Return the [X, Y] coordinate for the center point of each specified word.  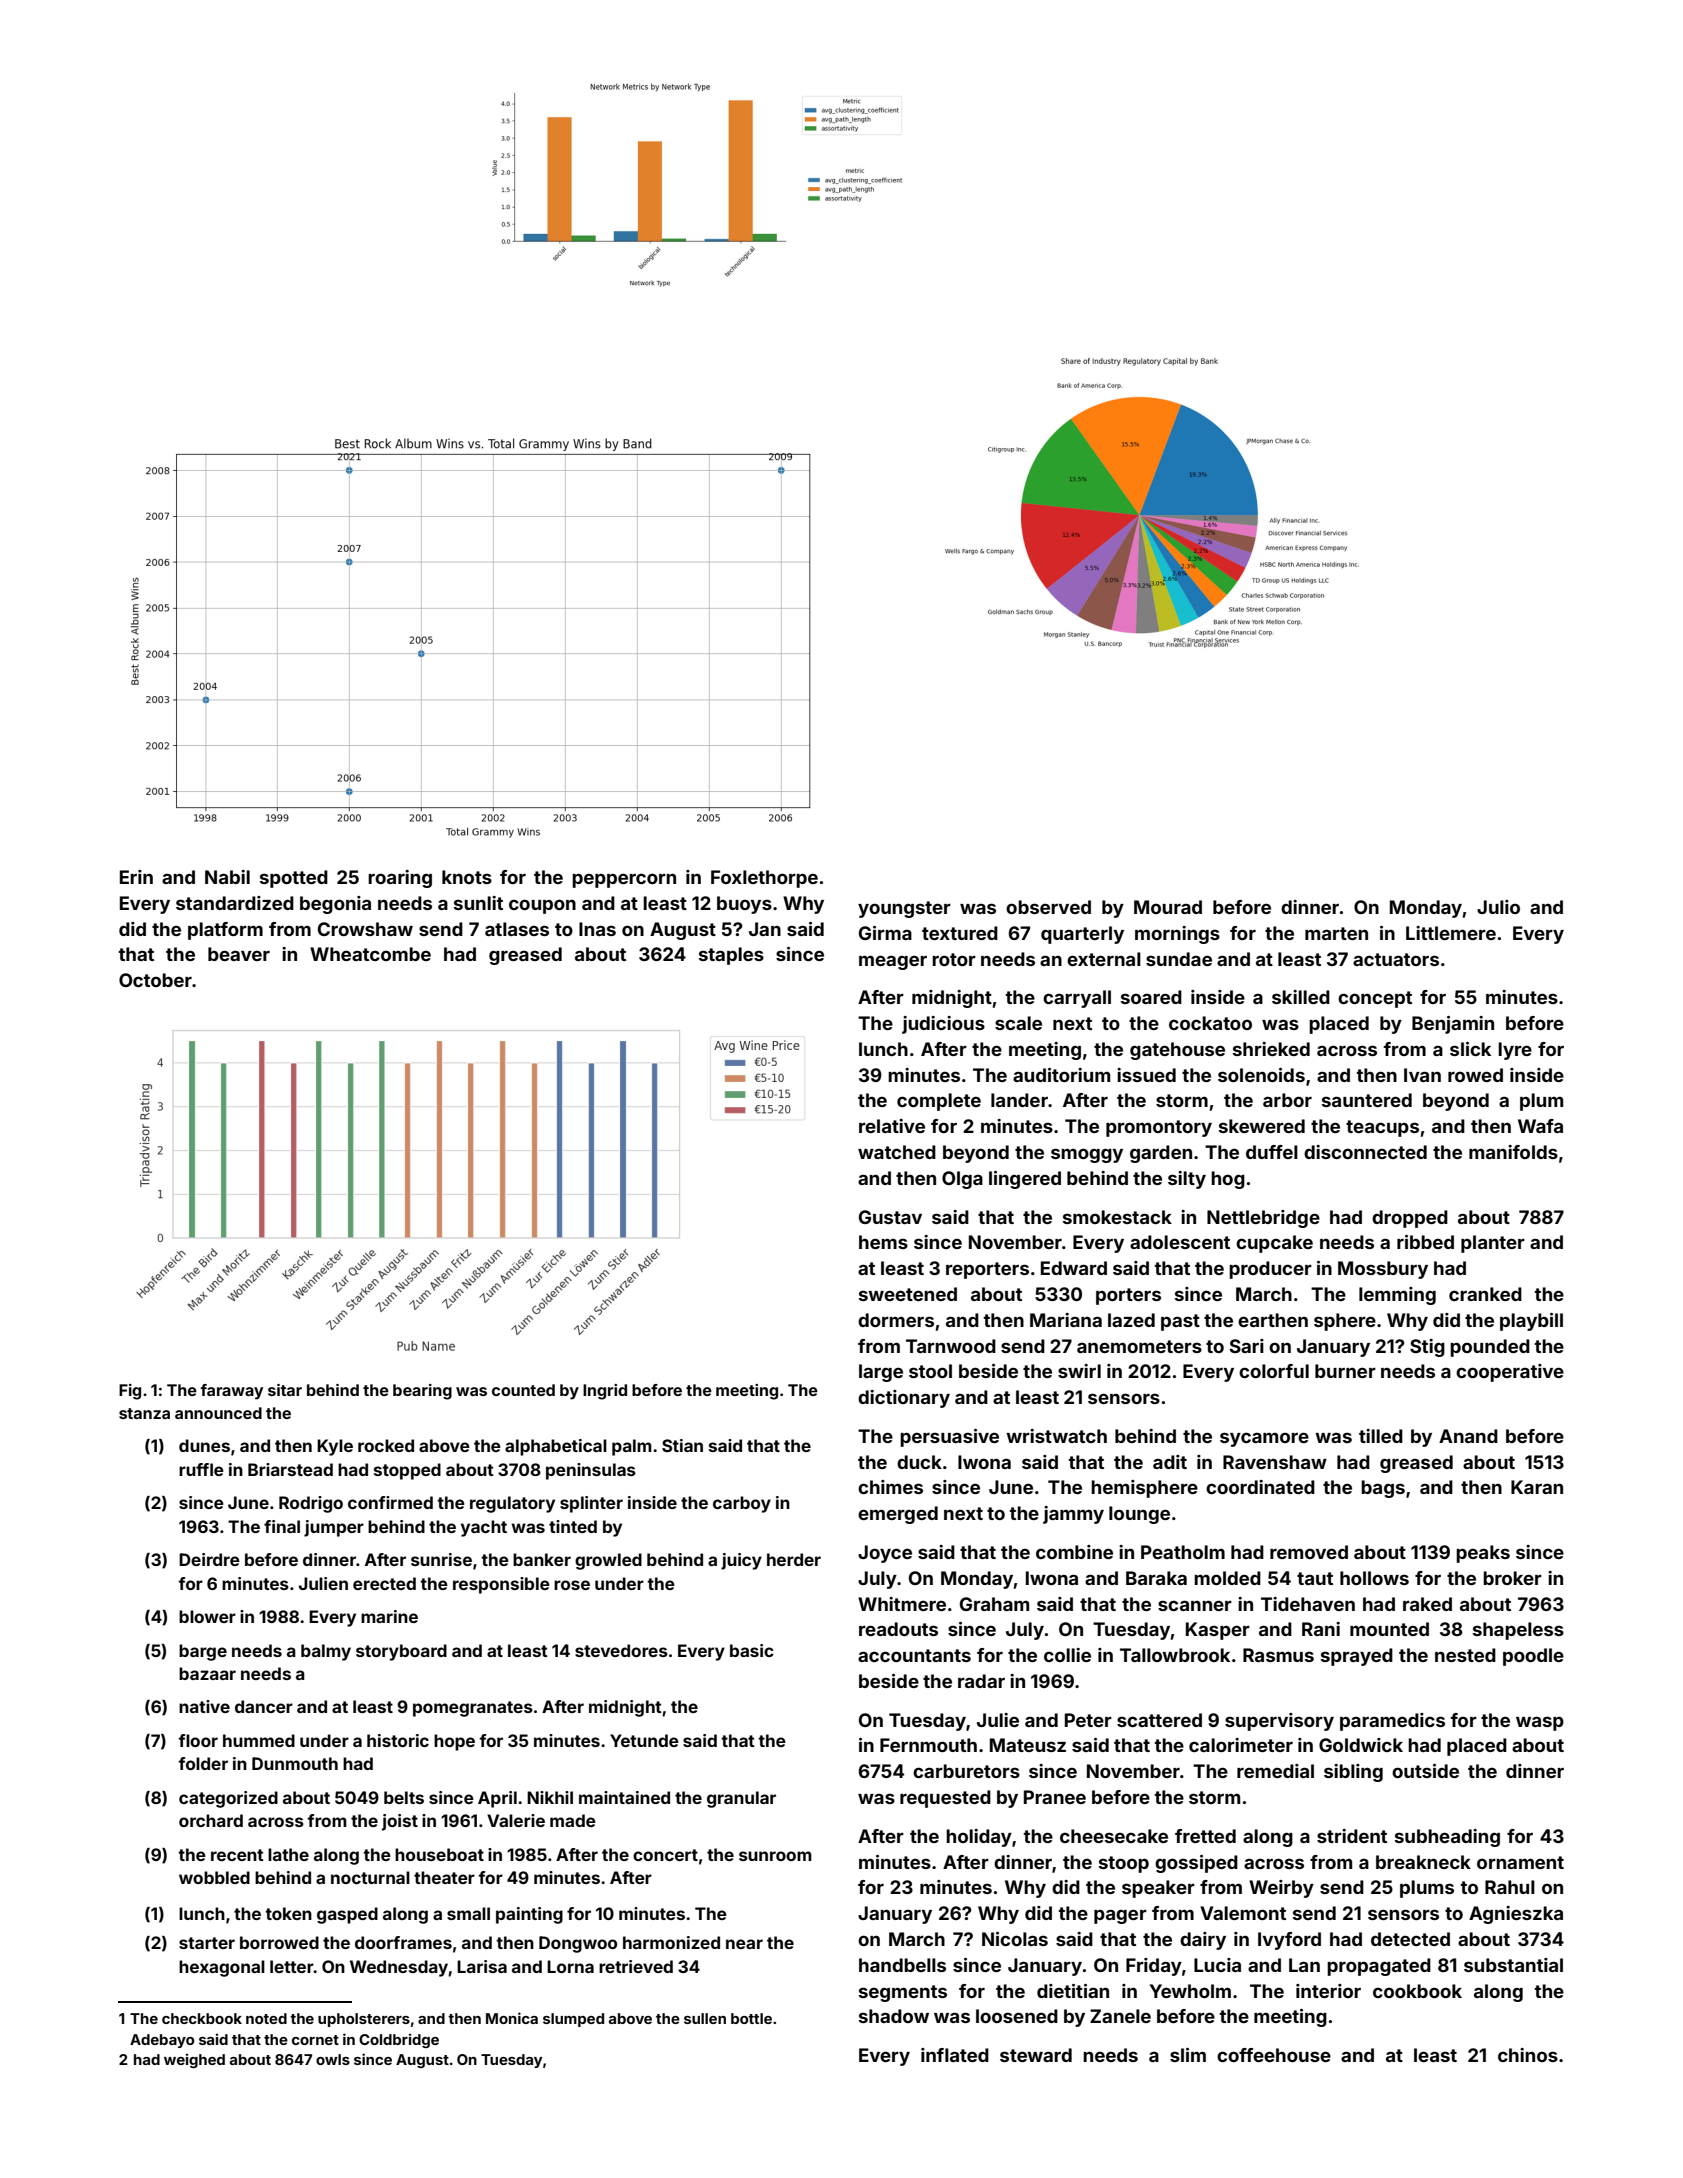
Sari [1246, 1346]
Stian [682, 1445]
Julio [1498, 907]
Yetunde [644, 1740]
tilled [1381, 1436]
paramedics [1392, 1722]
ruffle [201, 1469]
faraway [231, 1392]
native [204, 1706]
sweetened [908, 1294]
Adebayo [162, 2041]
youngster [904, 909]
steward [1036, 2055]
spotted [294, 879]
